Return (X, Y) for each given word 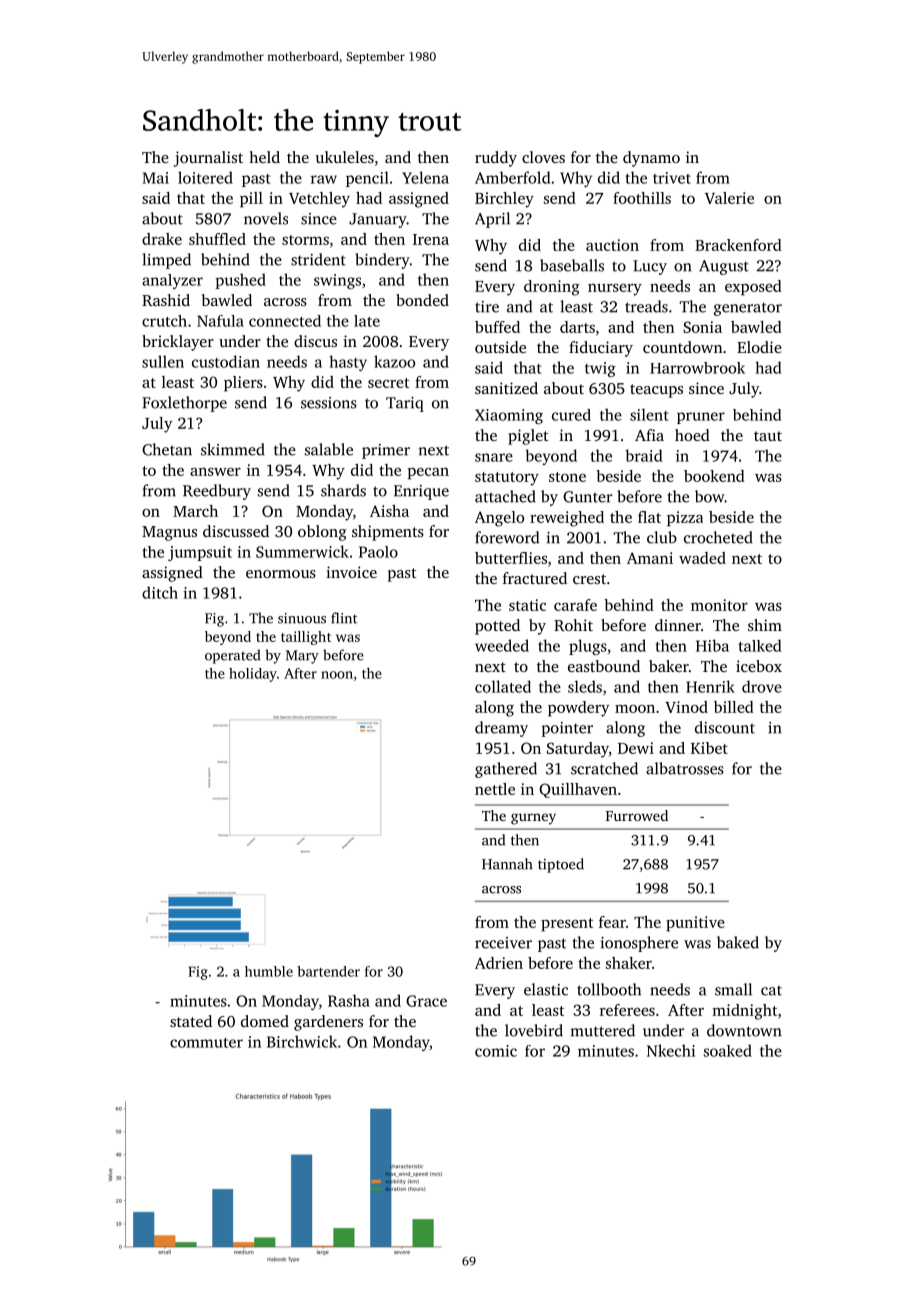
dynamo (651, 159)
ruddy (496, 159)
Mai (155, 178)
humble (269, 971)
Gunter (587, 497)
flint (344, 618)
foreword (507, 537)
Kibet (709, 748)
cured (571, 415)
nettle (495, 789)
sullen (163, 361)
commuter (206, 1043)
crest (589, 579)
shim (765, 625)
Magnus (169, 533)
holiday (253, 675)
